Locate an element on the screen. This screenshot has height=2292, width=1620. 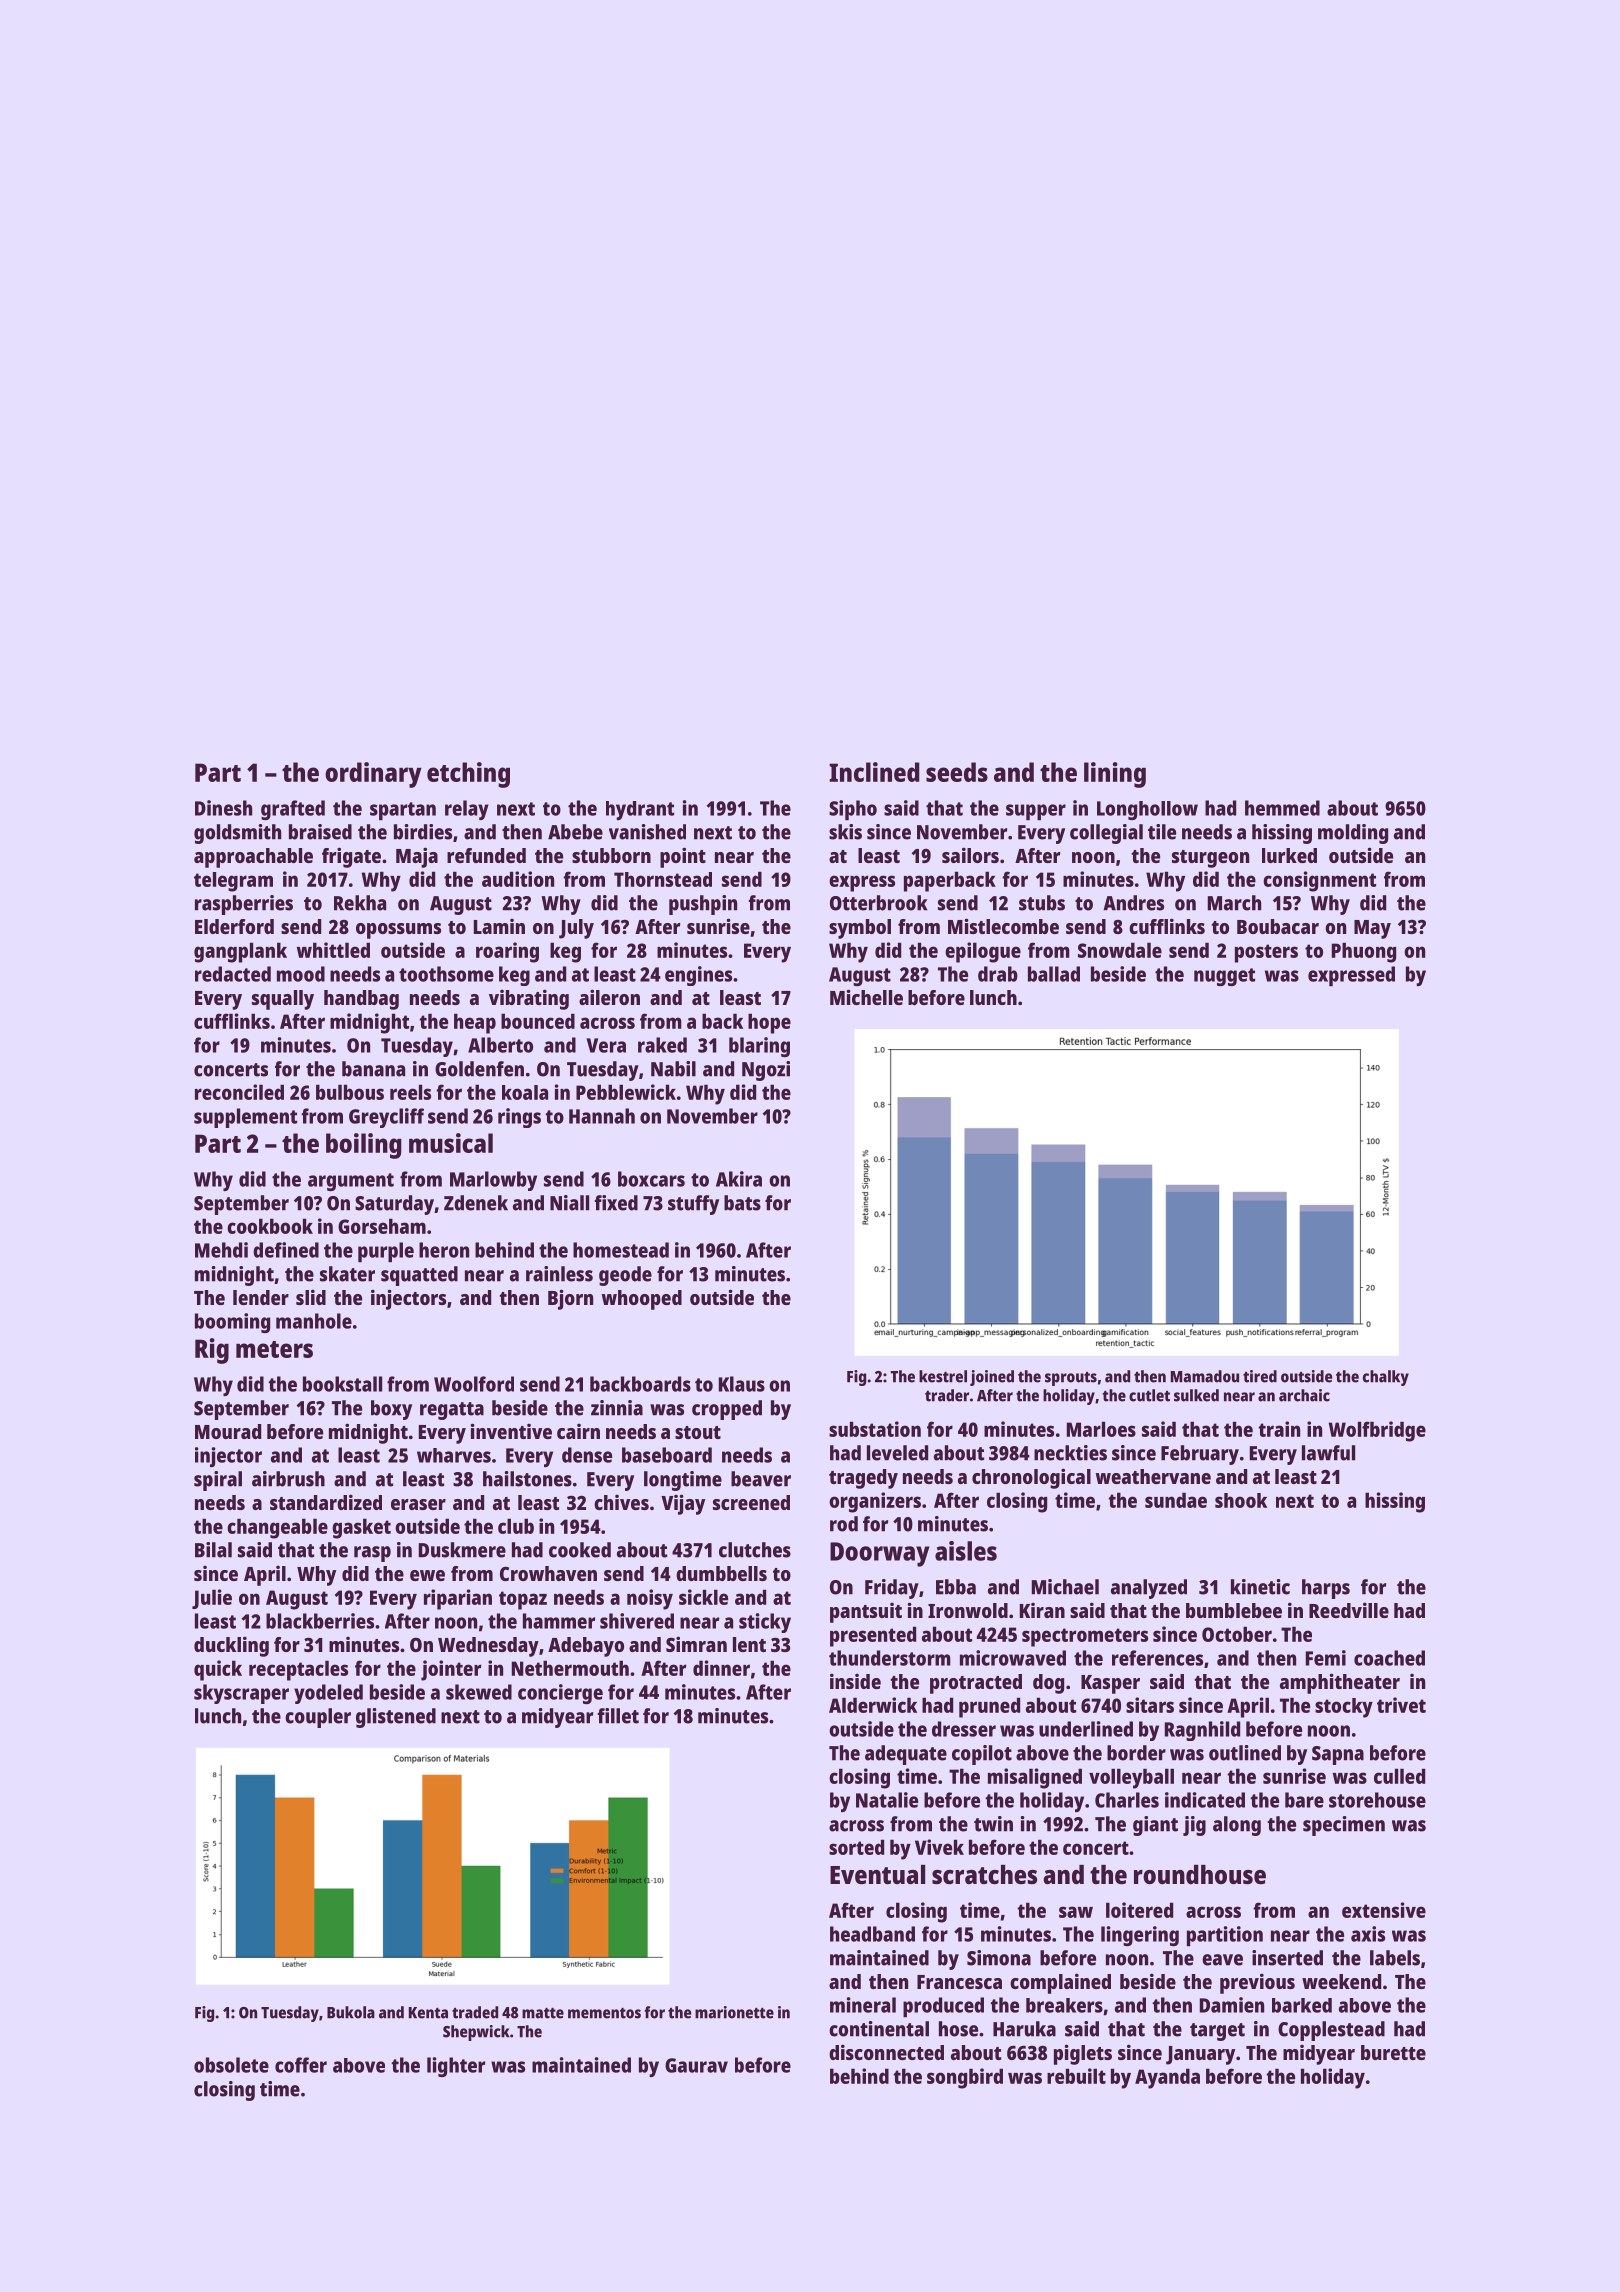
Nabil is located at coordinates (673, 1069).
